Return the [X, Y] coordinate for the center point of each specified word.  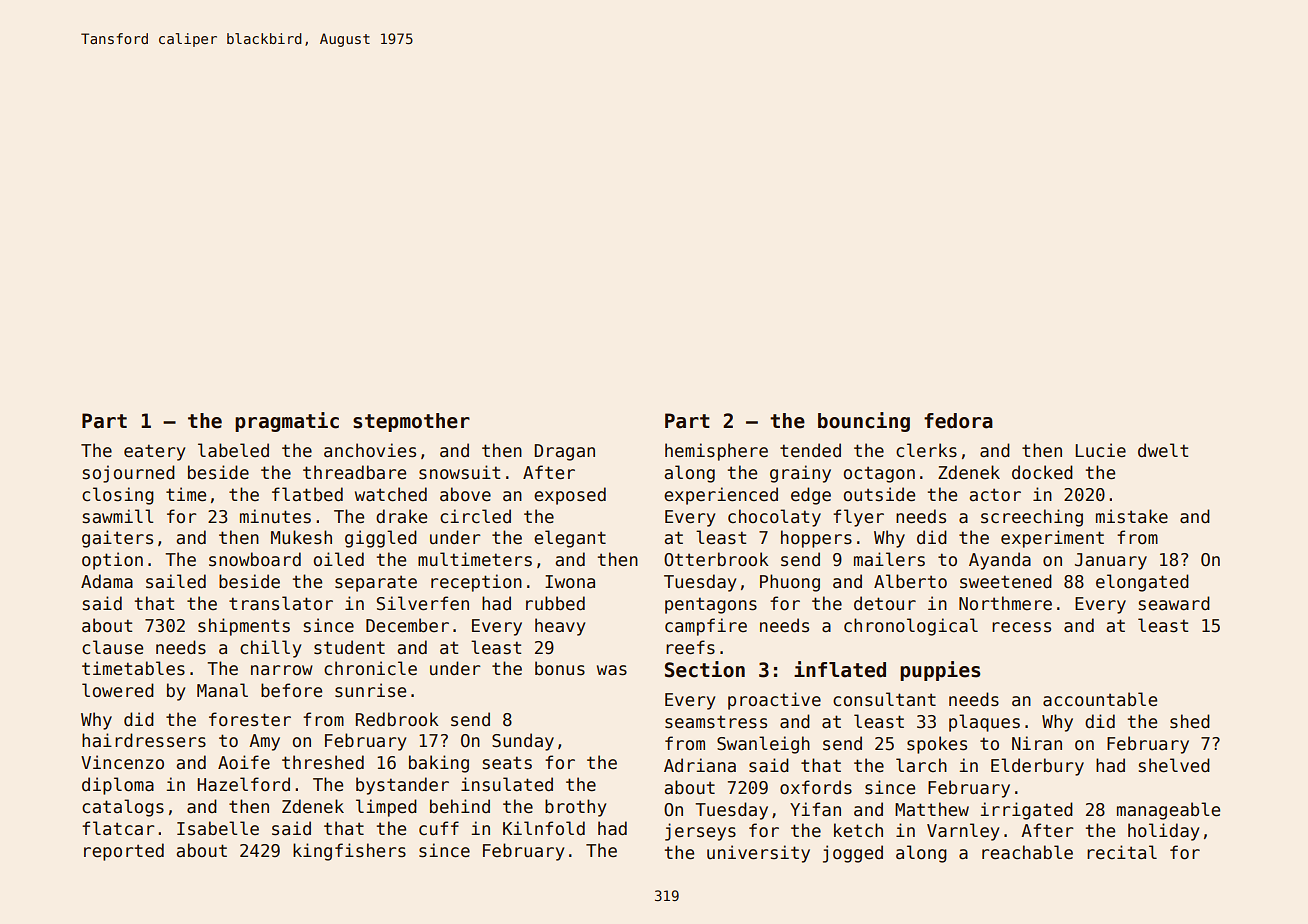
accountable [1100, 699]
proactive [774, 701]
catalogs [123, 808]
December [407, 625]
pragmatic [287, 422]
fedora [958, 421]
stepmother [411, 422]
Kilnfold [544, 828]
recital [1122, 852]
